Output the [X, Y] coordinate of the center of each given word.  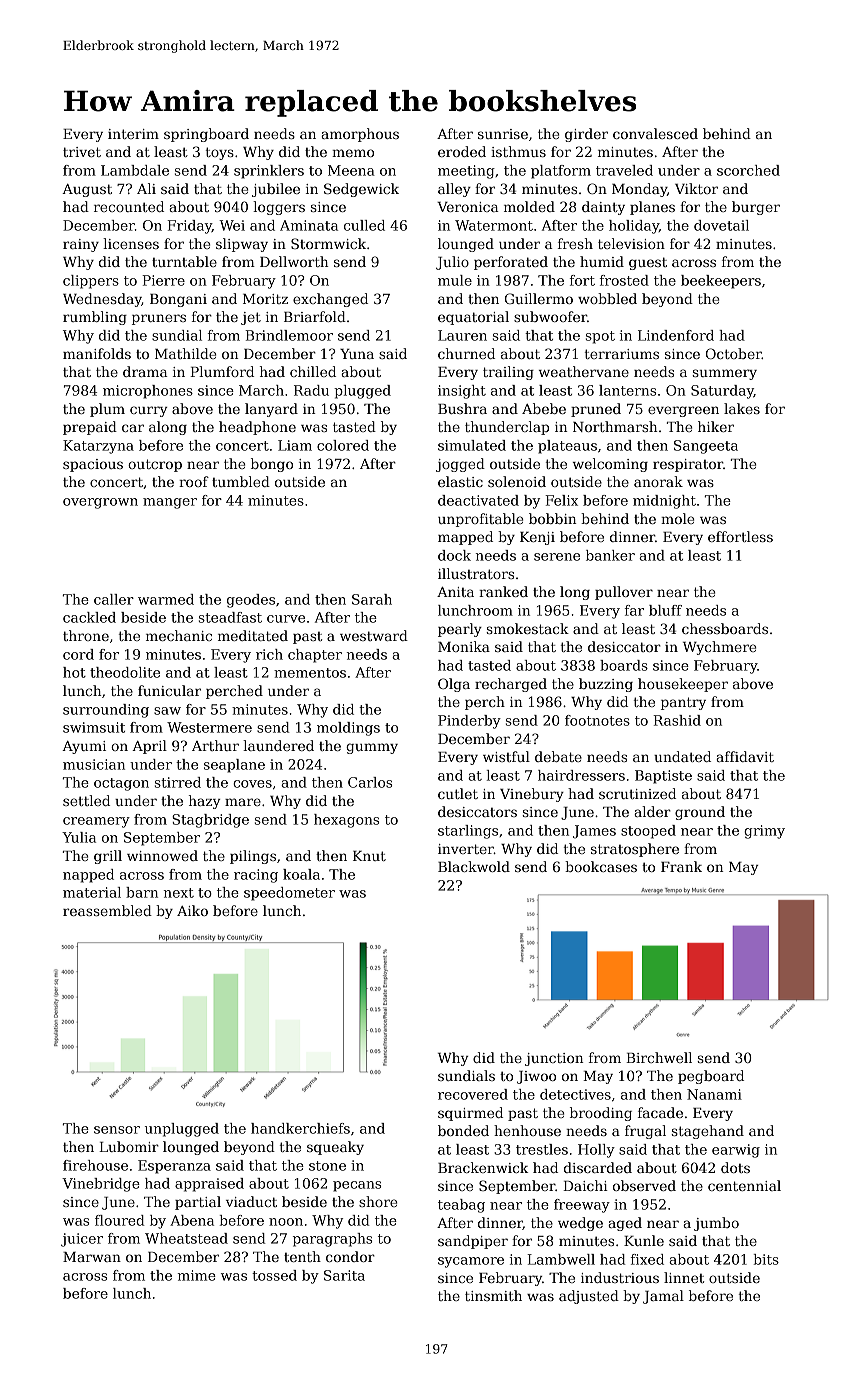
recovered [473, 1094]
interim [133, 134]
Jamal [663, 1297]
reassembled [107, 910]
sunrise [503, 134]
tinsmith [493, 1295]
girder [586, 135]
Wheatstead [186, 1238]
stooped [648, 832]
